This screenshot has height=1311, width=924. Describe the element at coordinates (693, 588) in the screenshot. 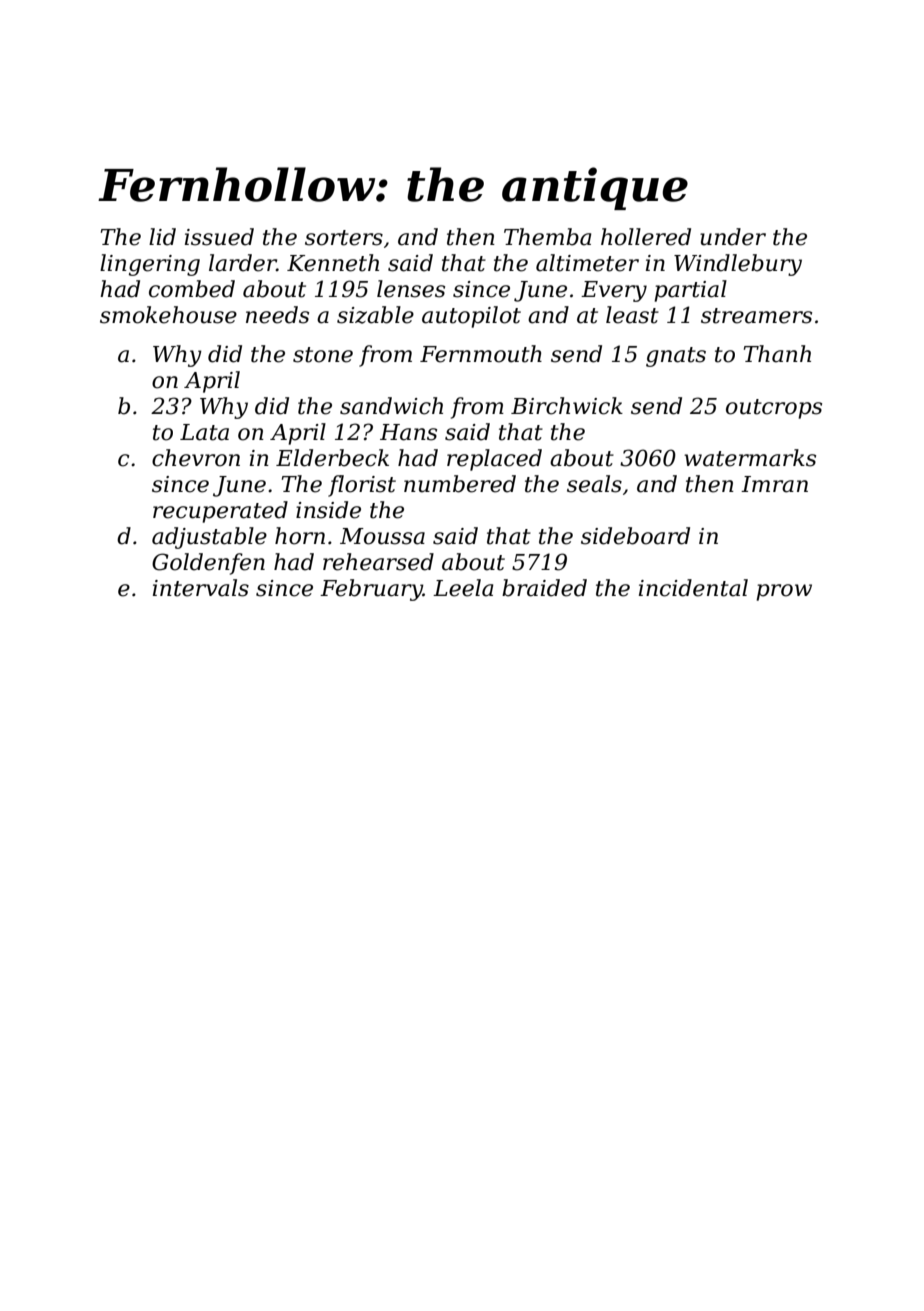

I see `incidental` at that location.
